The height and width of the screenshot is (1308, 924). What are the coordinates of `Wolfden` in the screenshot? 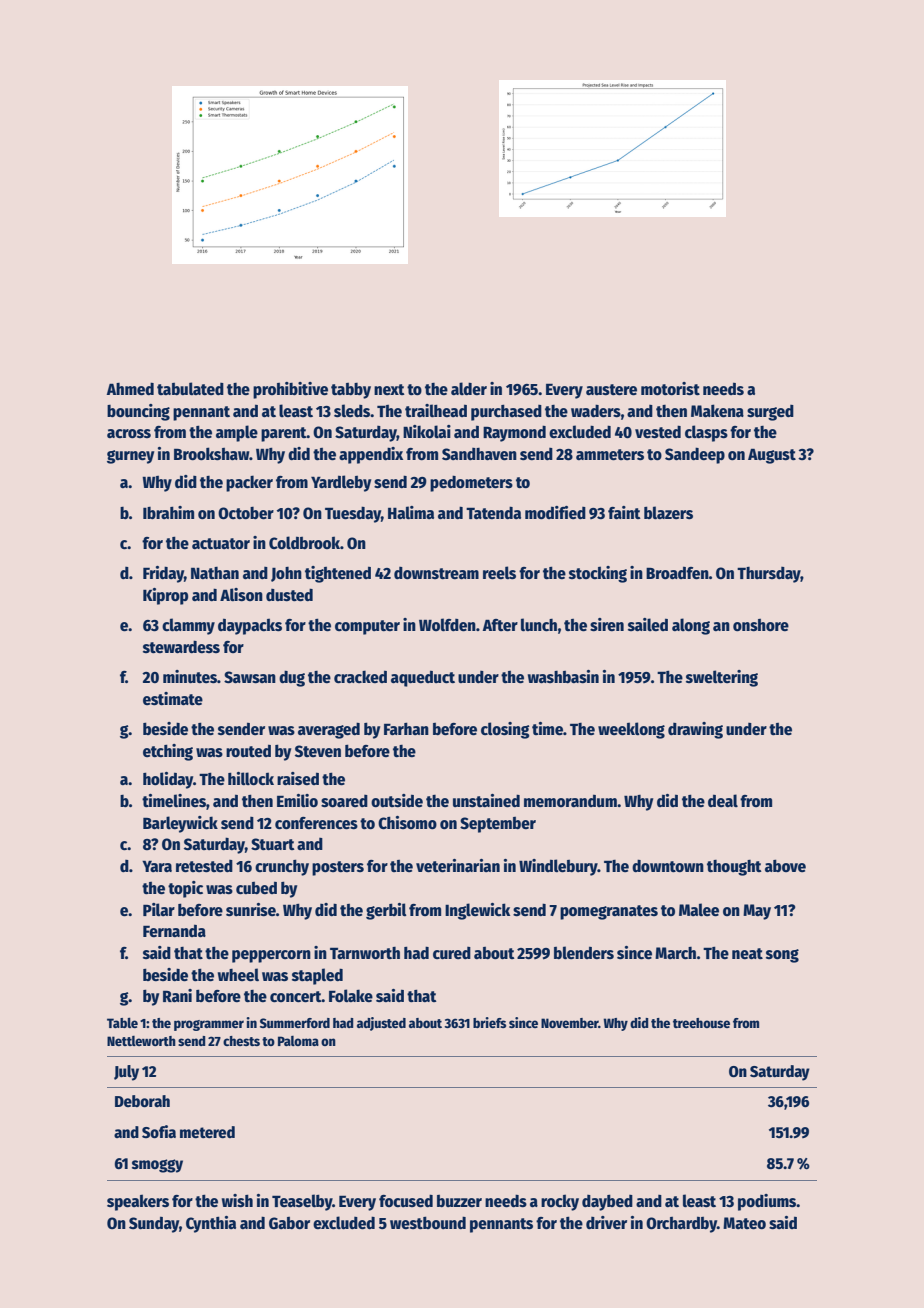 It's located at (447, 625).
